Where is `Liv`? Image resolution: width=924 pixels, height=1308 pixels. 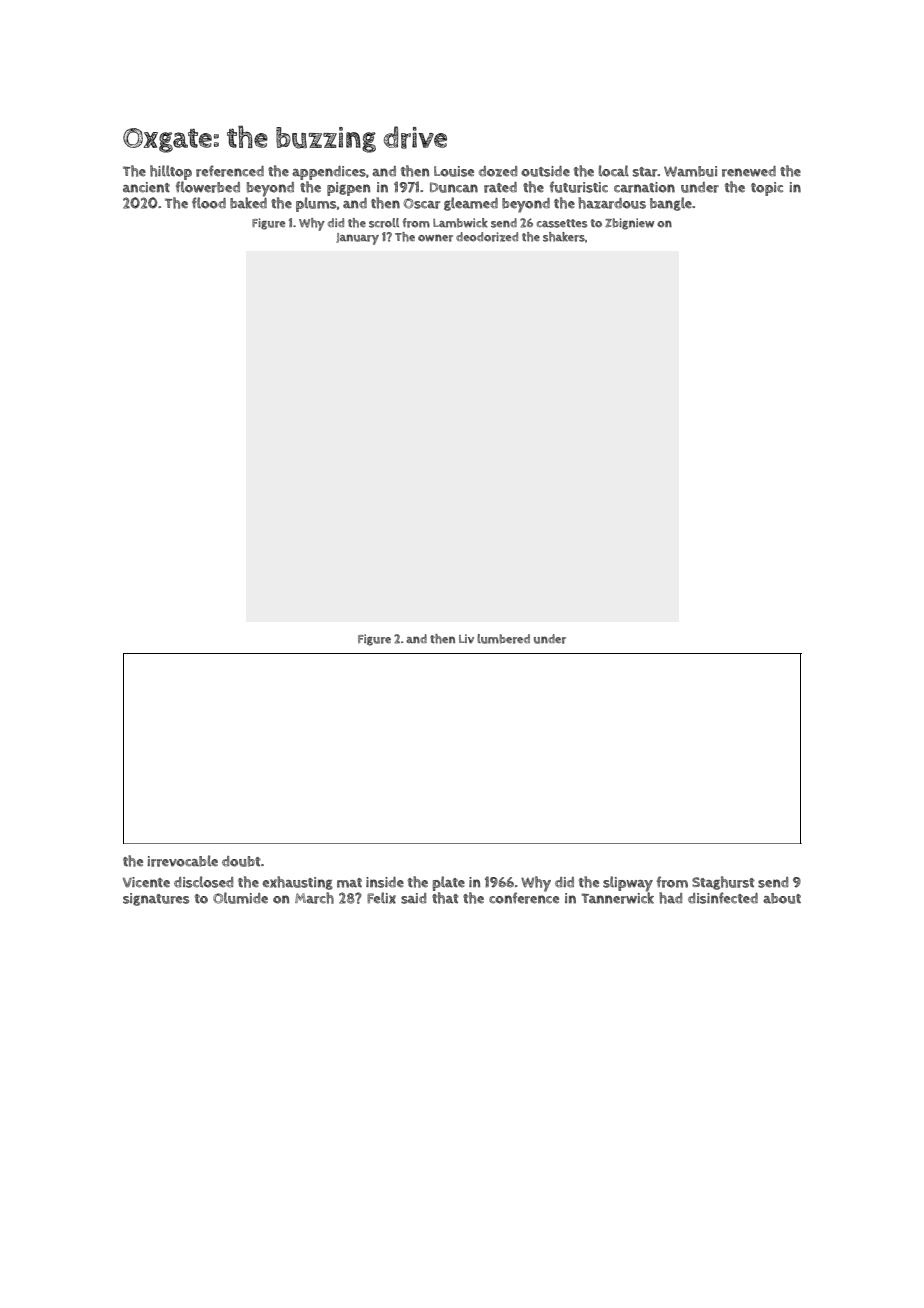
Liv is located at coordinates (466, 638).
